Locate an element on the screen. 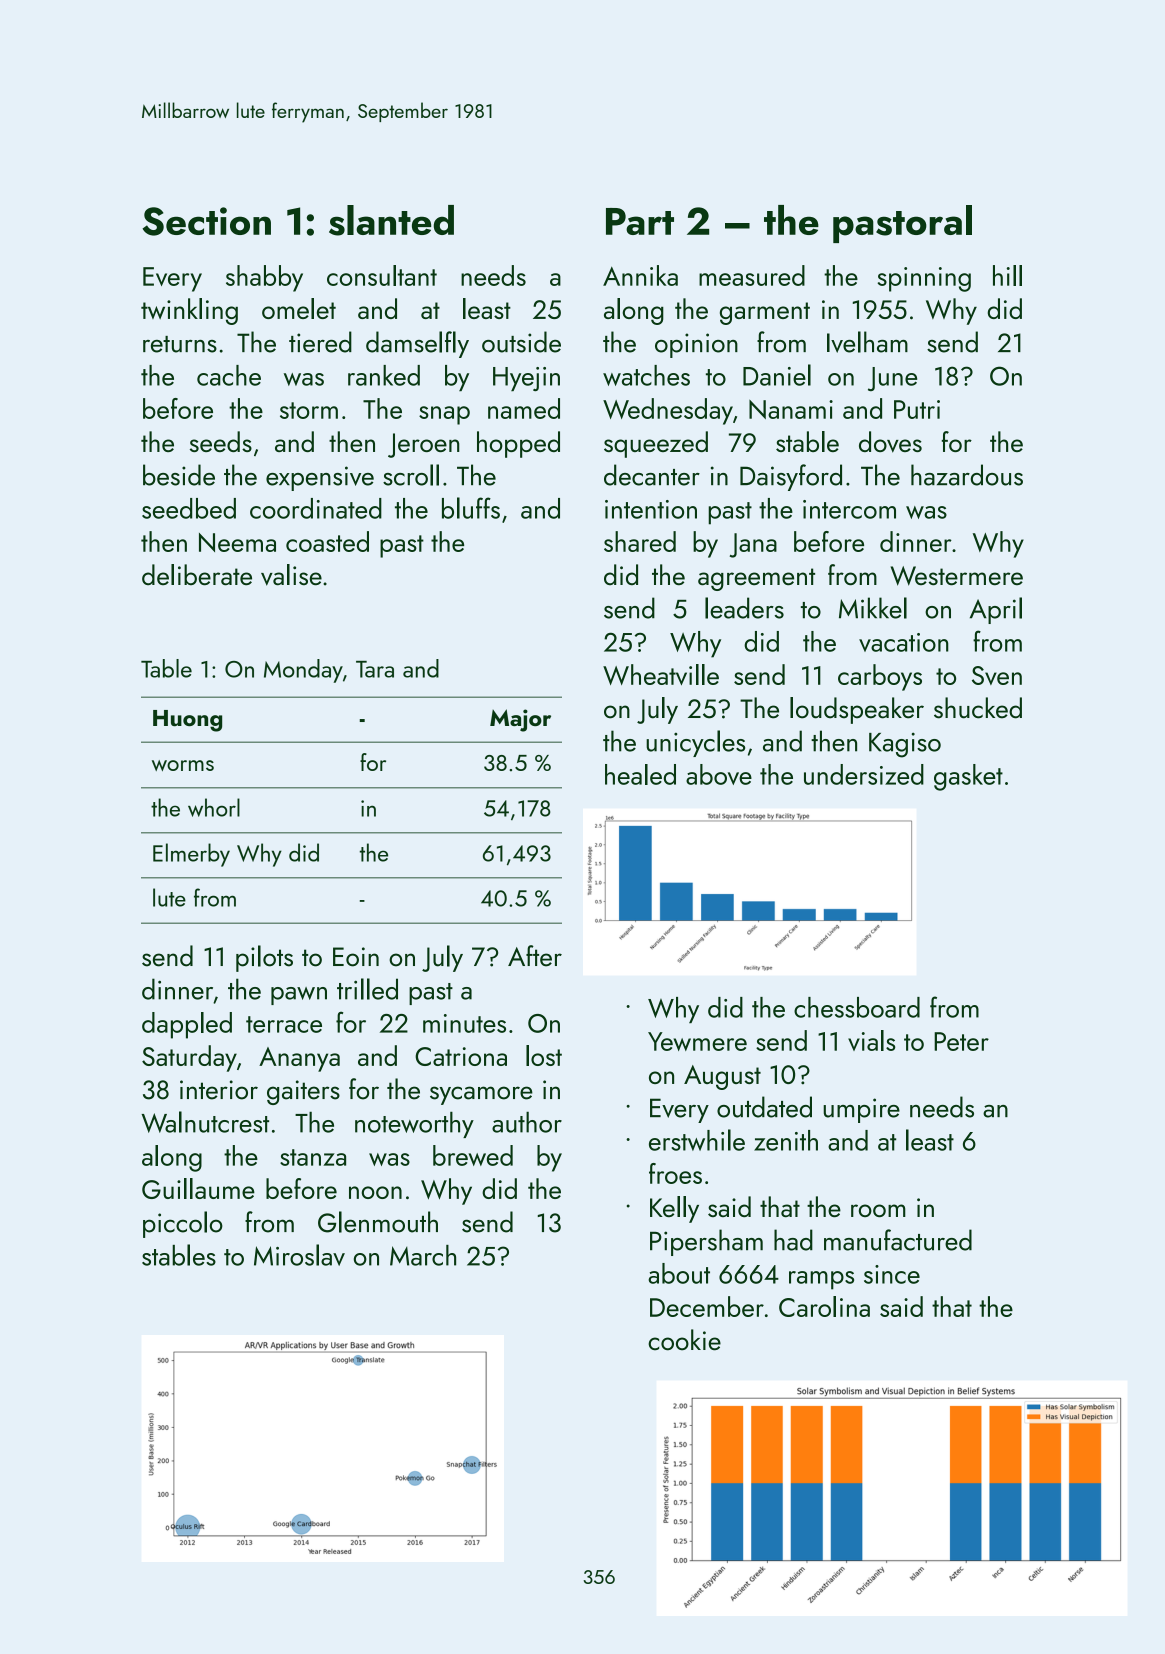  beside is located at coordinates (179, 475).
